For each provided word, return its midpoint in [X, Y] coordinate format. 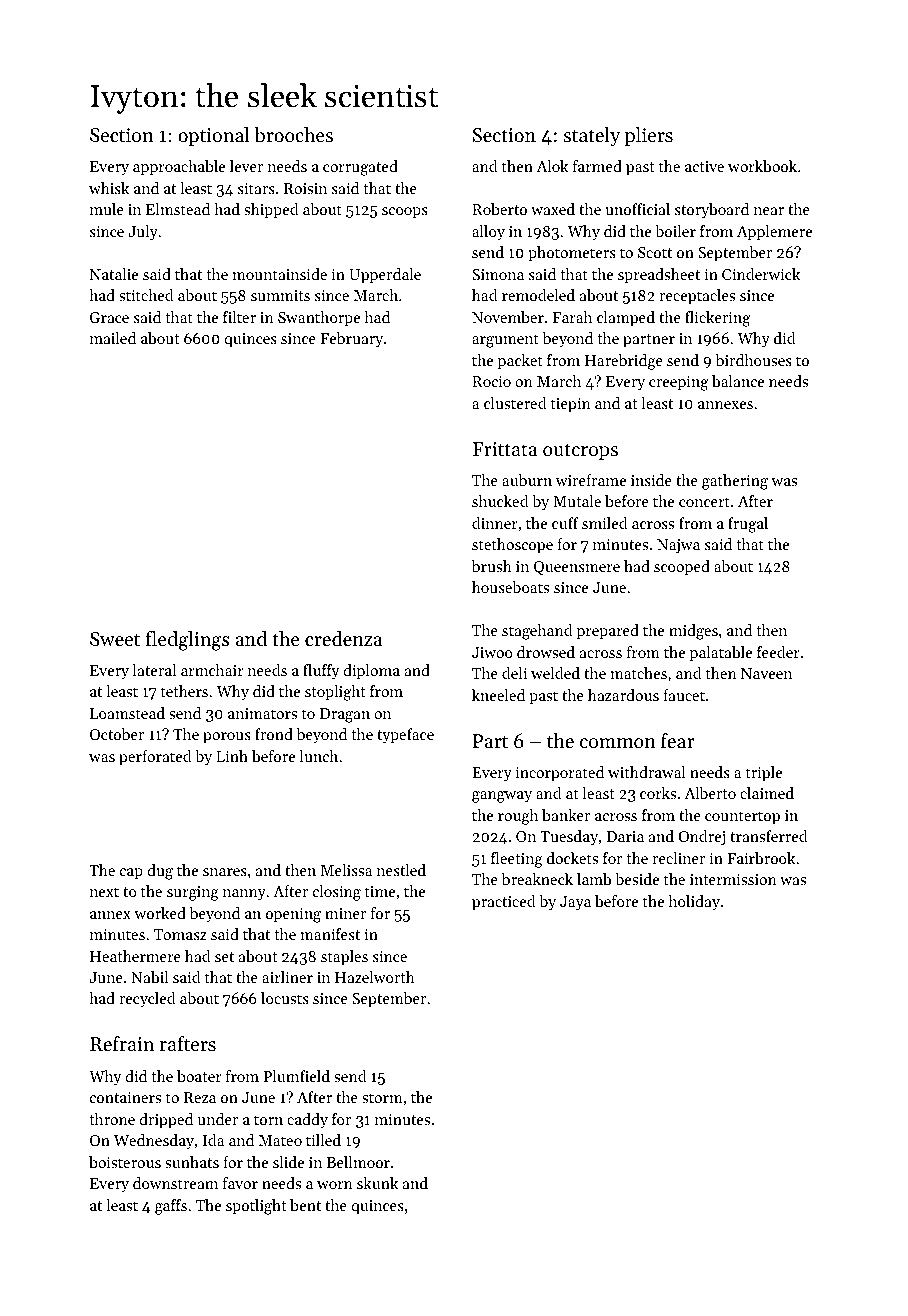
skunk [377, 1183]
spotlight [256, 1207]
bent [305, 1205]
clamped [626, 319]
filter [239, 317]
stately [591, 137]
